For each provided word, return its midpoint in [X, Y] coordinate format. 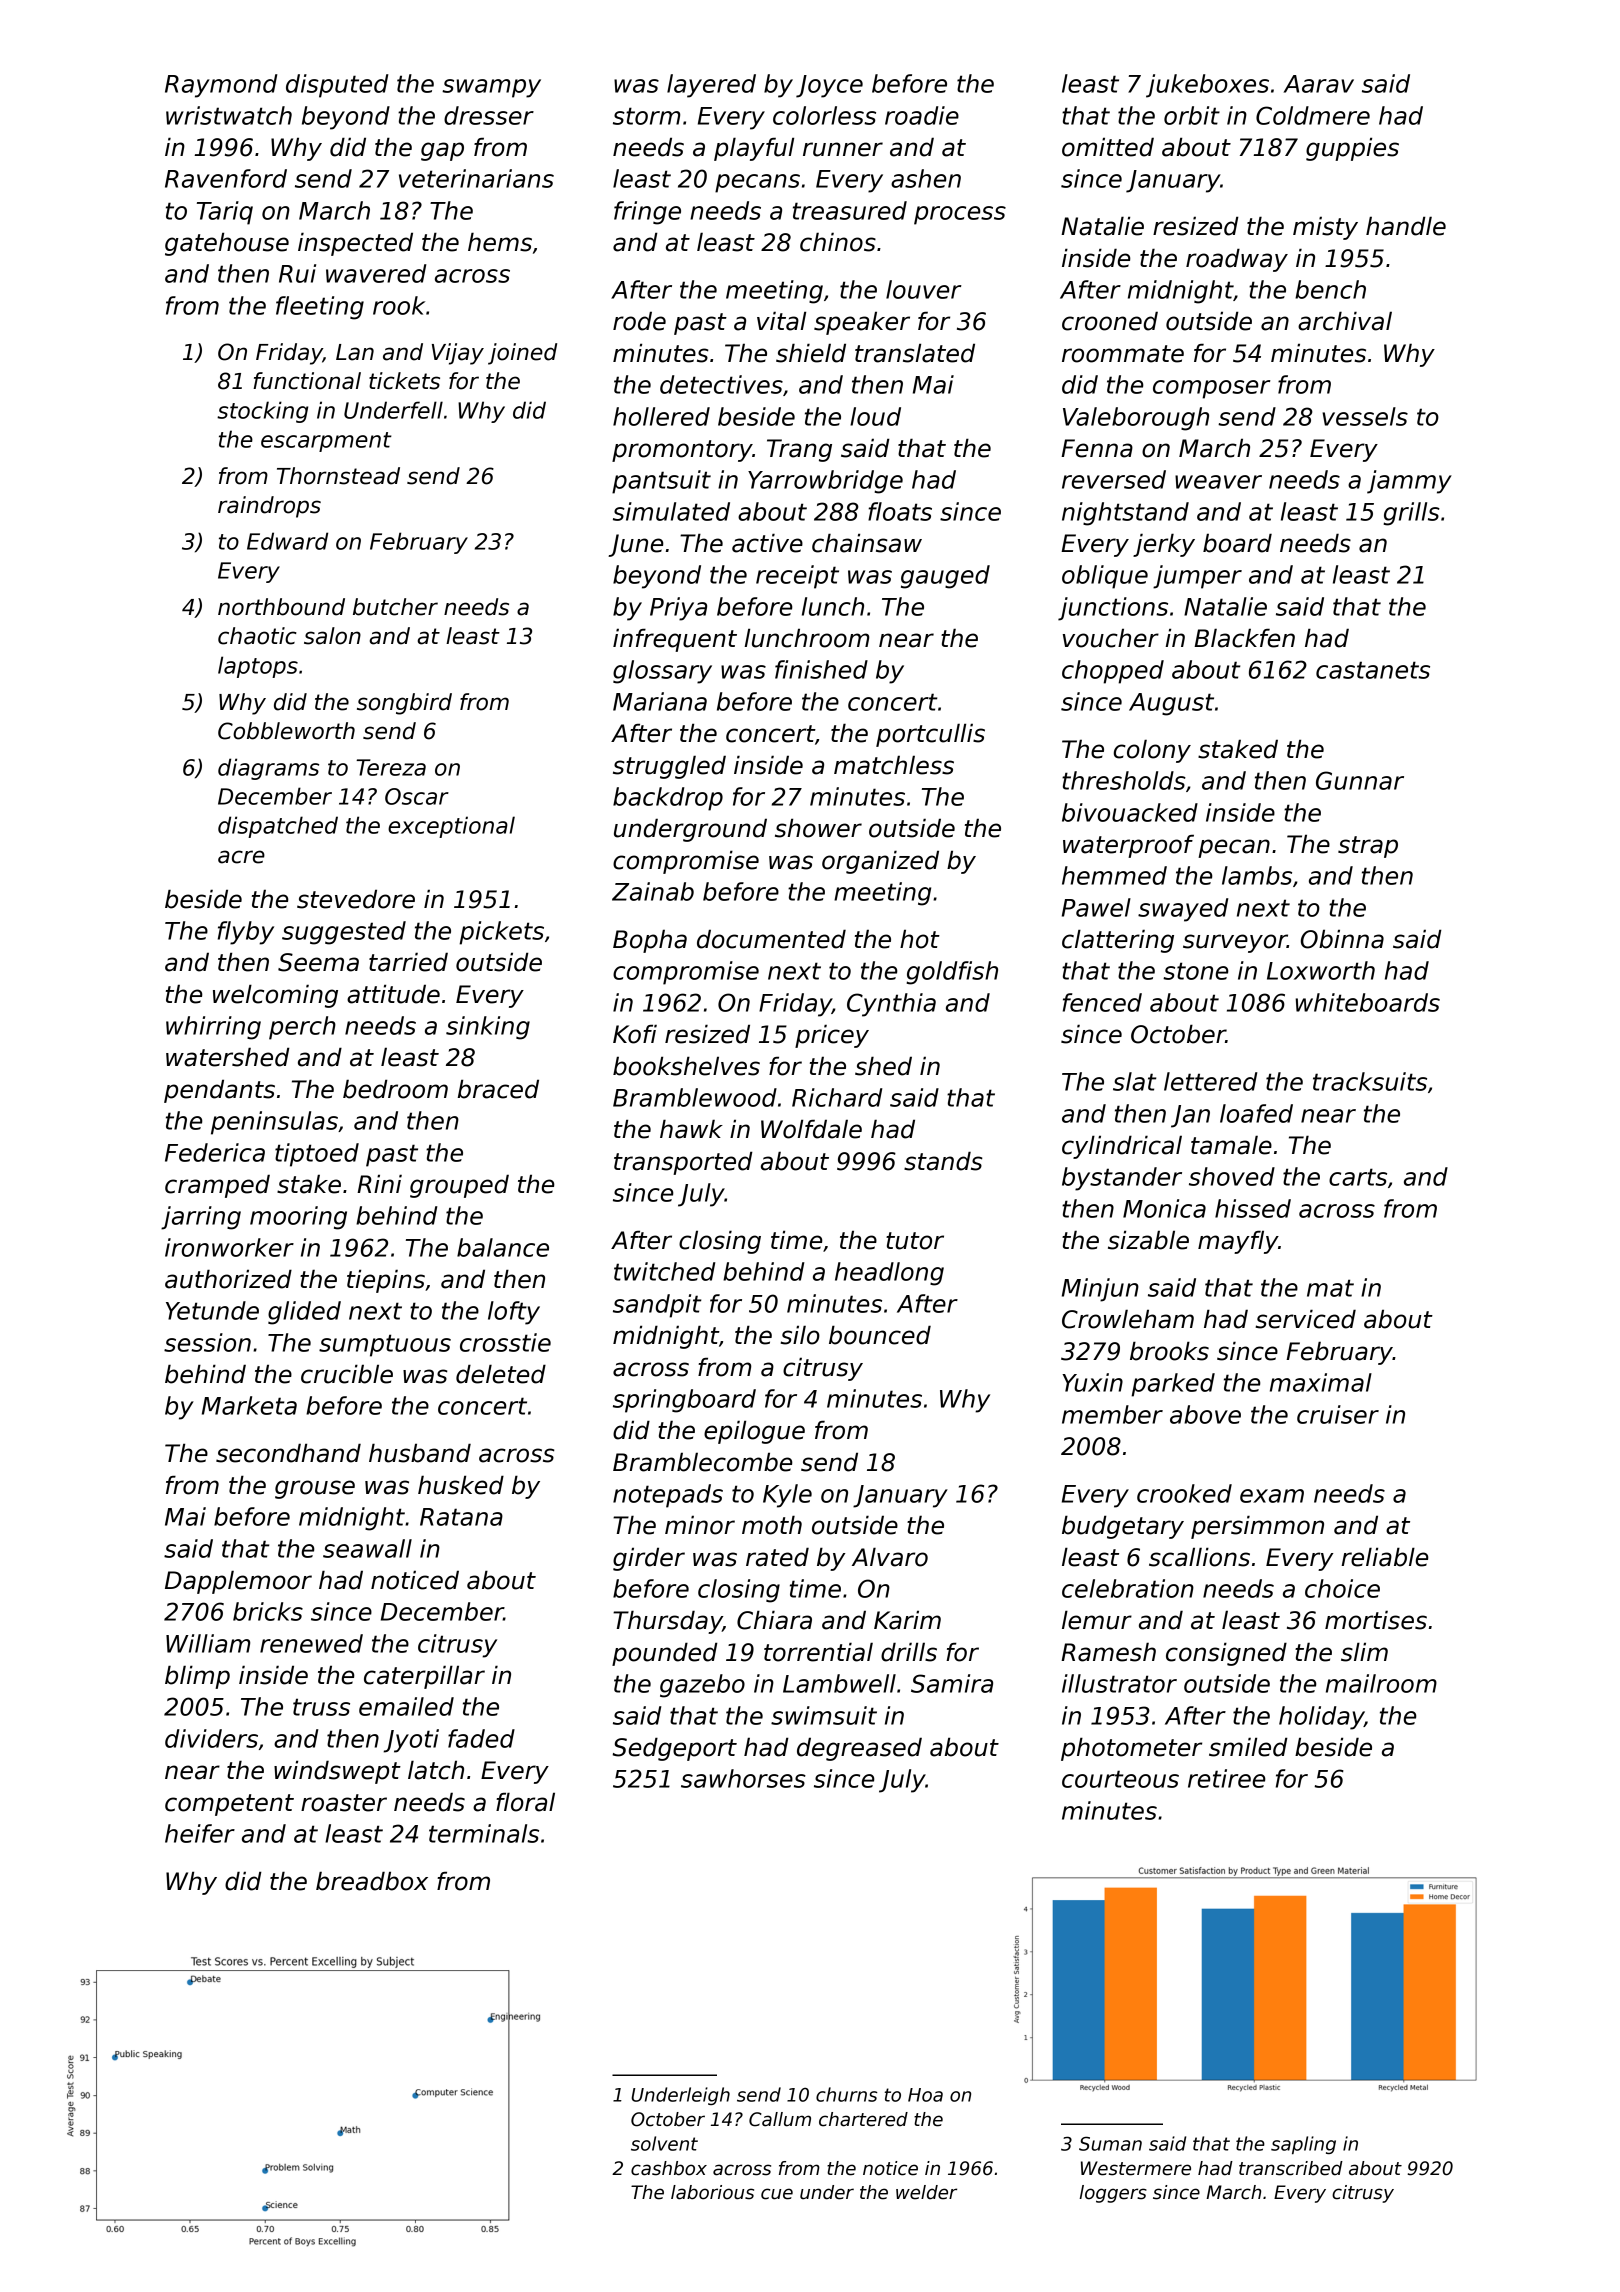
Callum [780, 2119]
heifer [200, 1833]
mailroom [1381, 1683]
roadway [1237, 260]
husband [420, 1453]
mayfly [1238, 1242]
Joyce [829, 86]
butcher [395, 607]
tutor [915, 1241]
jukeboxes [1207, 86]
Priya [678, 609]
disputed [337, 86]
